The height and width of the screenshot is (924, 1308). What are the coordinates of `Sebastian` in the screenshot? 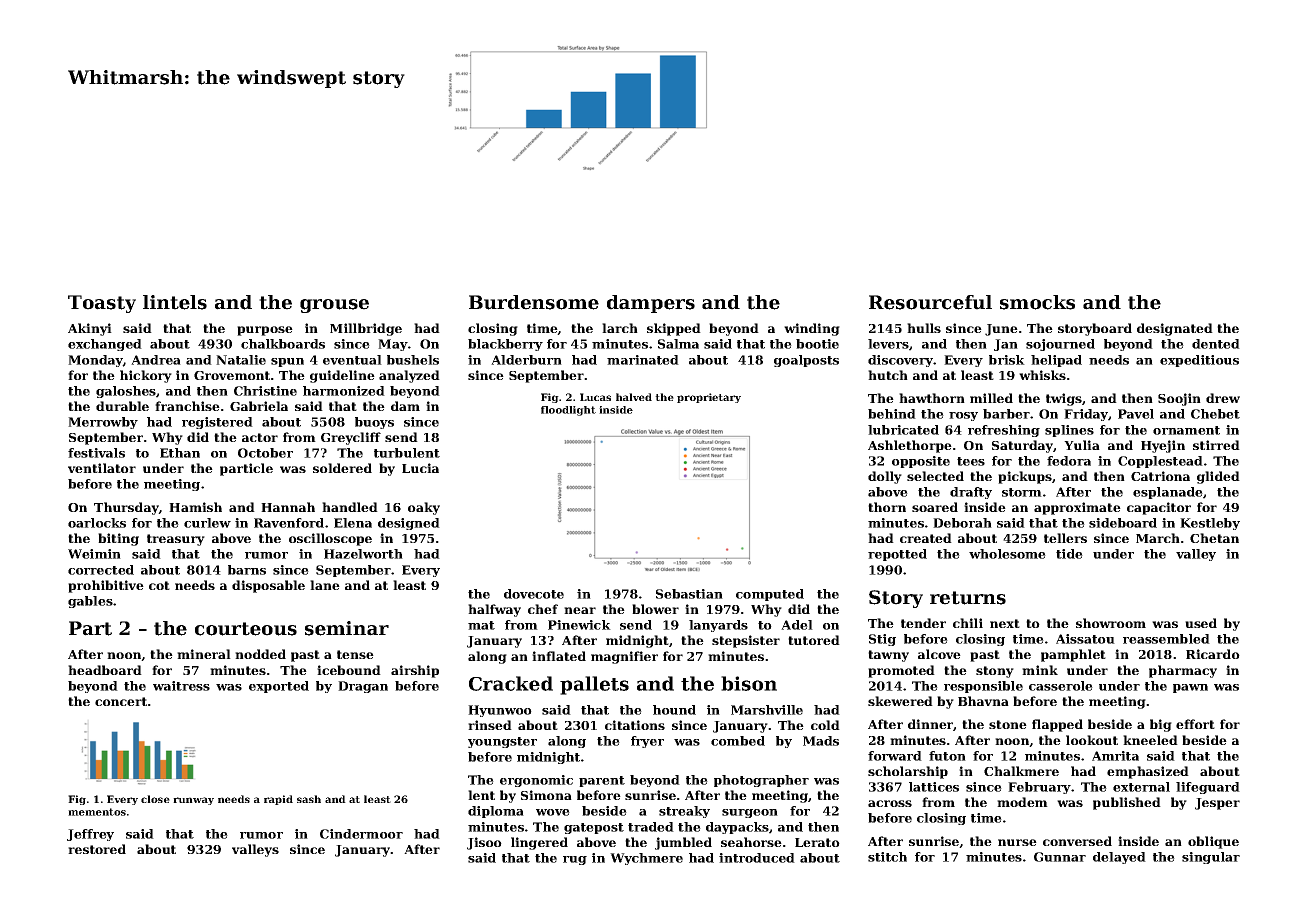 It's located at (689, 594).
